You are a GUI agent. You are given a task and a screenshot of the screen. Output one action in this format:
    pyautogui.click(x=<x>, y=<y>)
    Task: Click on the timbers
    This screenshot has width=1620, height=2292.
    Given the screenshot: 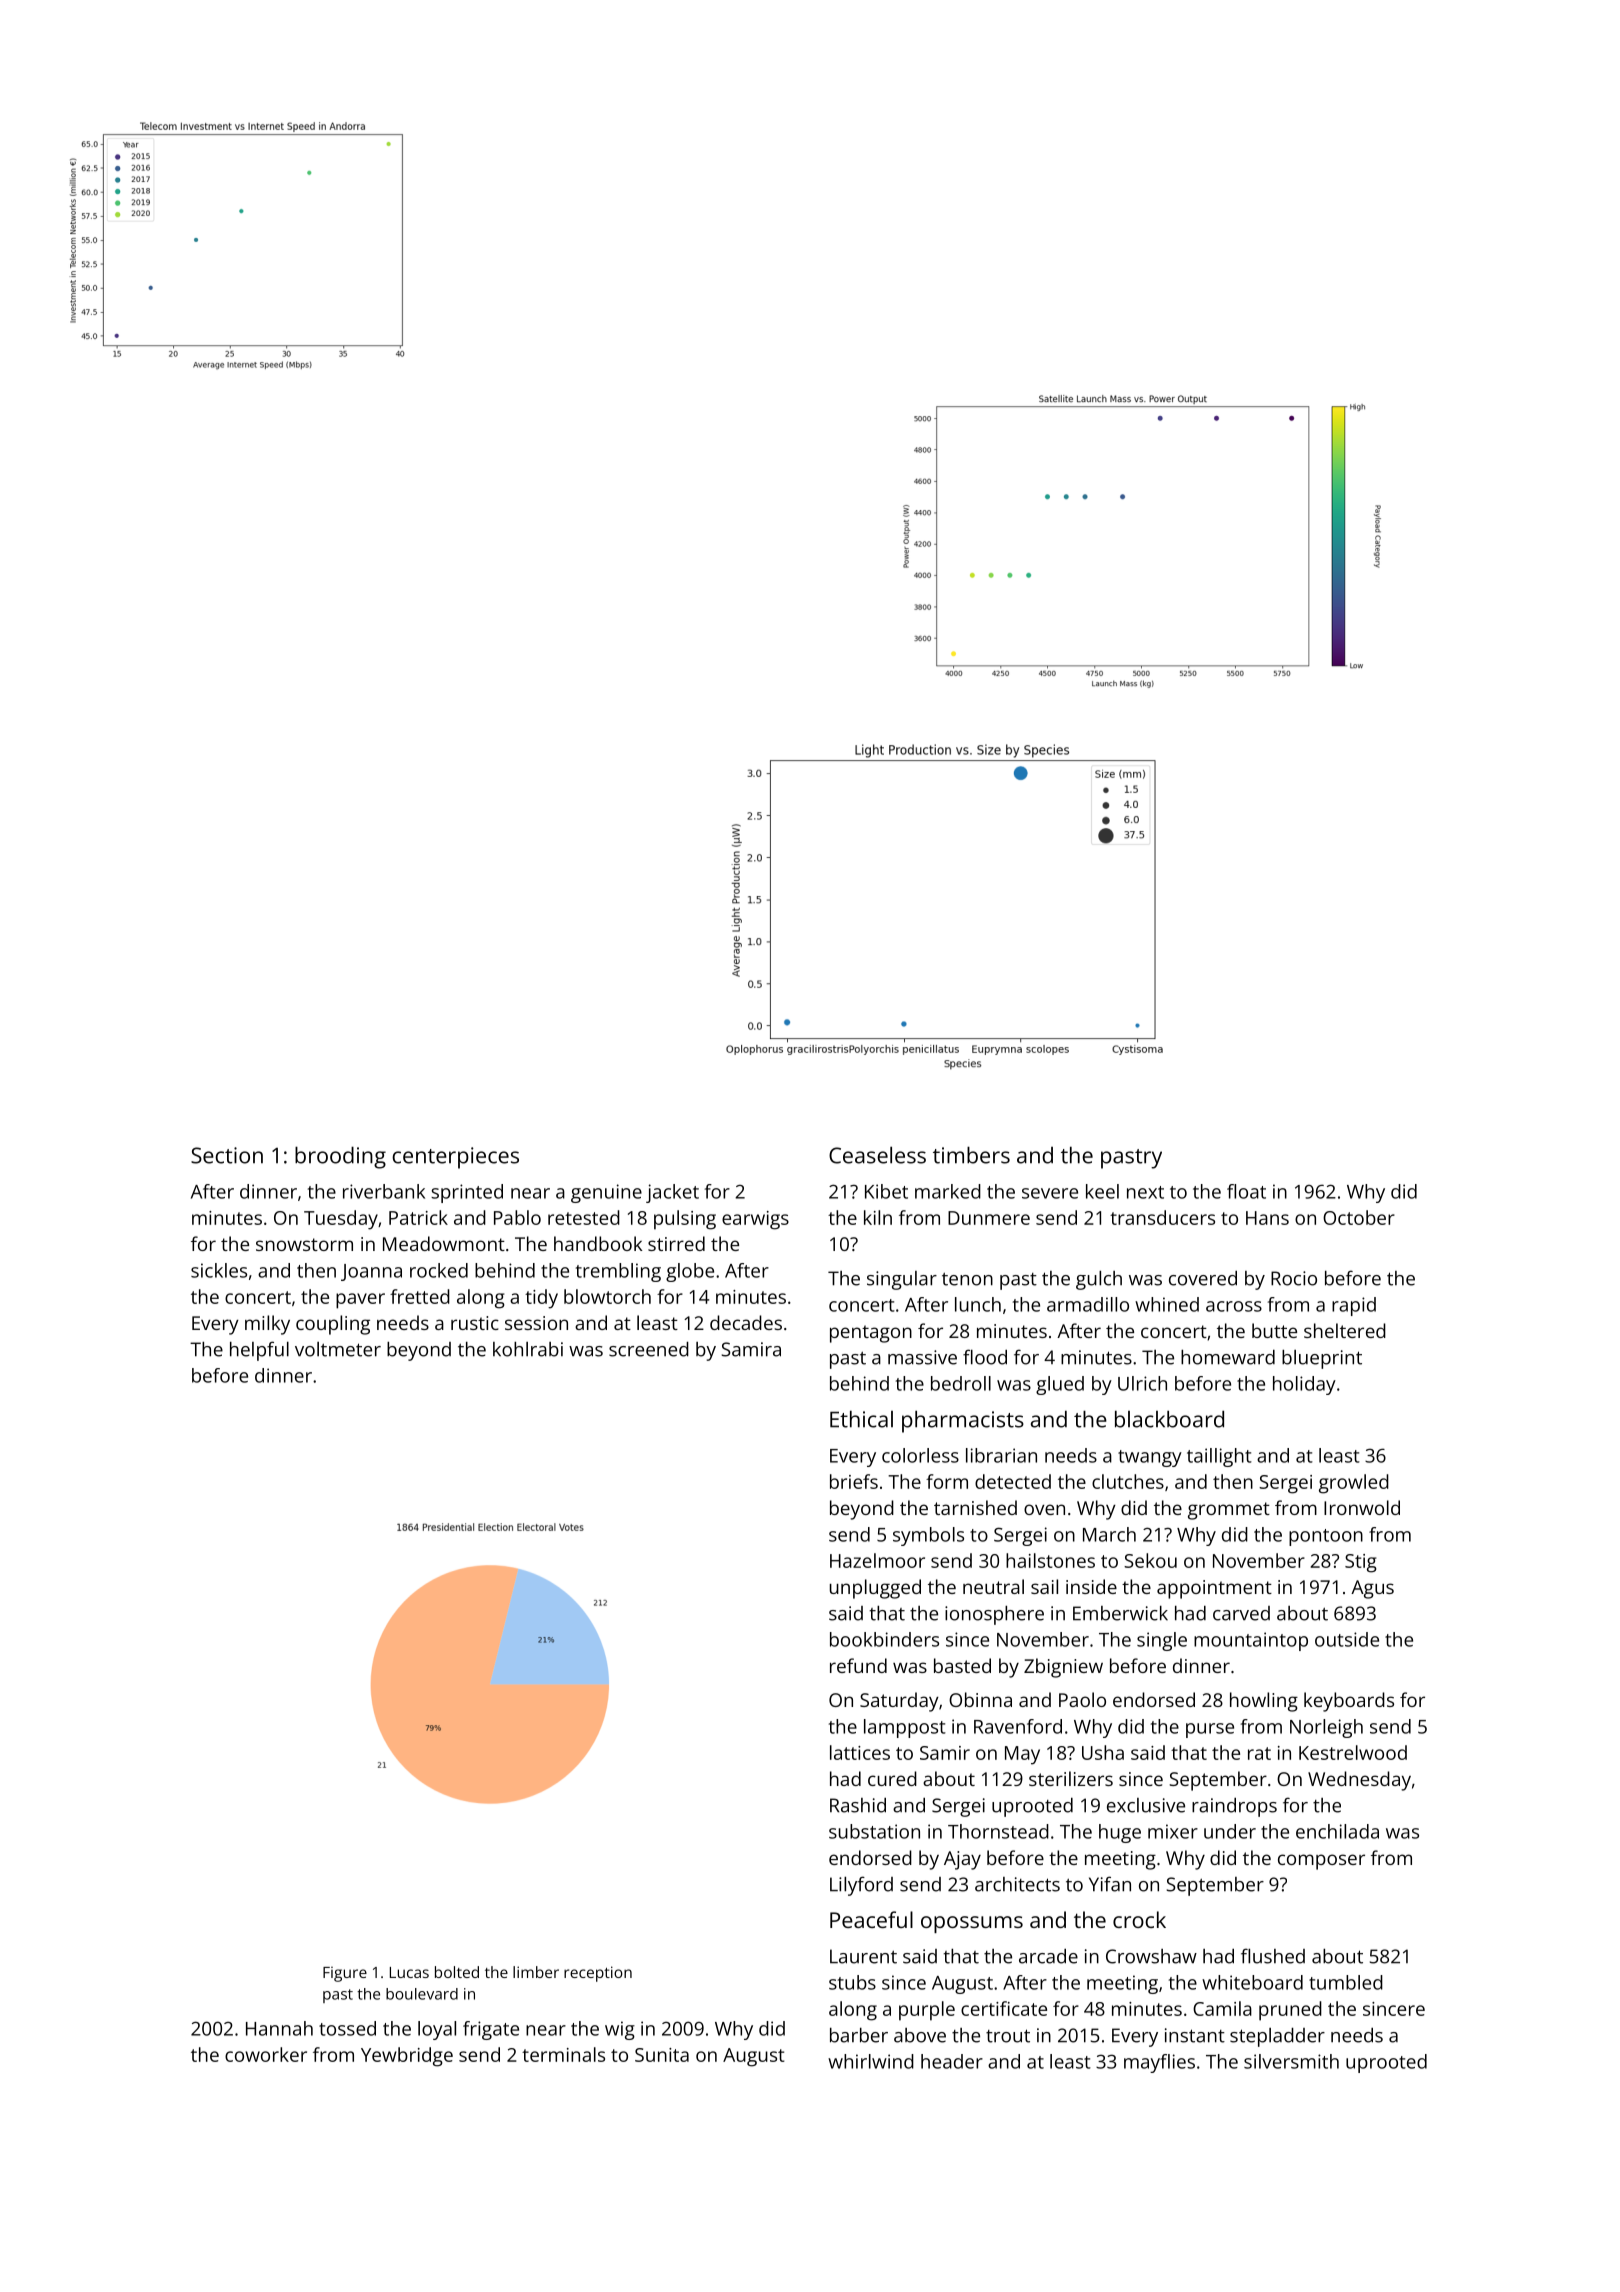 What is the action you would take?
    pyautogui.click(x=971, y=1155)
